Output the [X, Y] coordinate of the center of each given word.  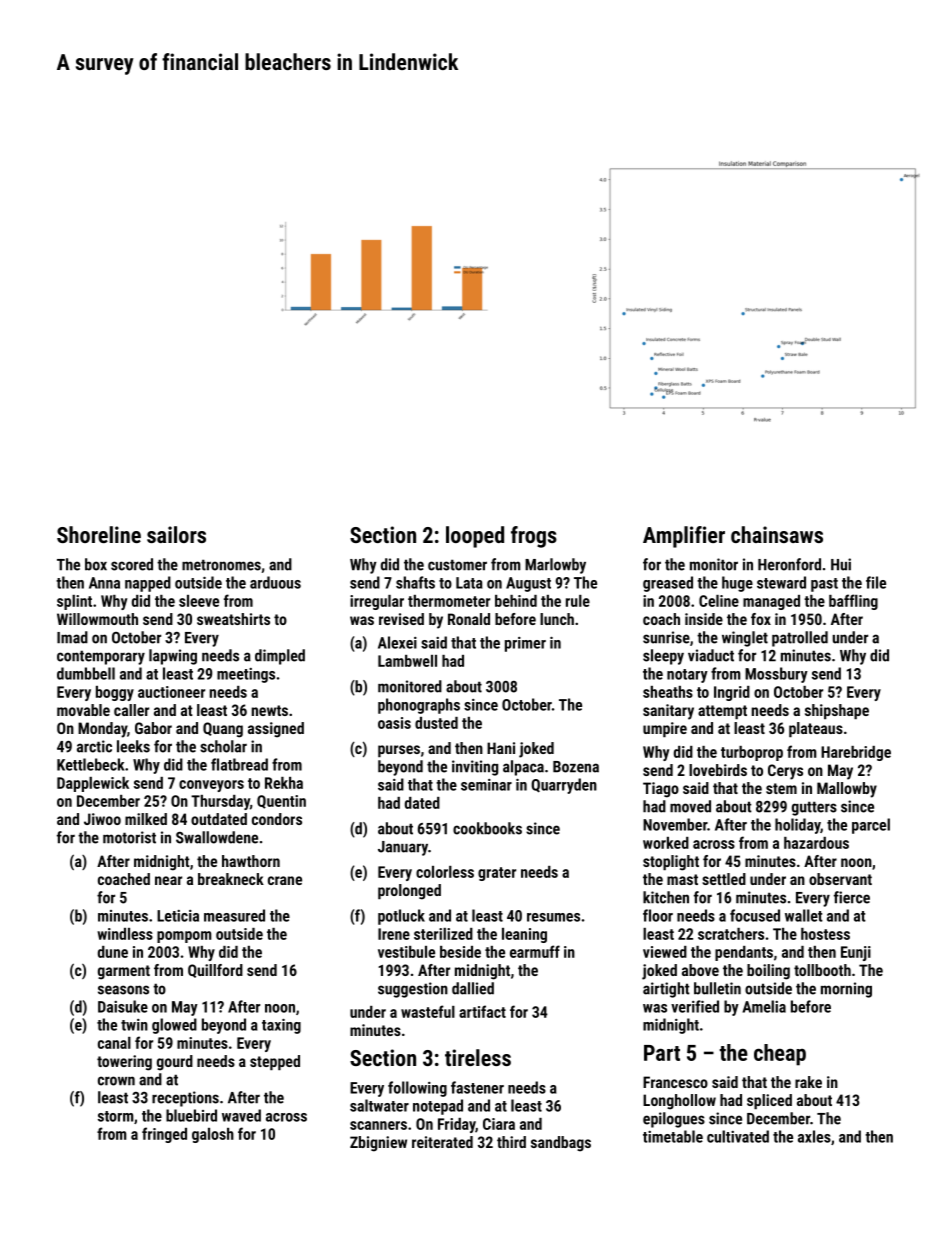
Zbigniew [378, 1144]
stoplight [671, 863]
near [168, 880]
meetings [246, 675]
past [824, 585]
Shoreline [99, 534]
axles [814, 1136]
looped [475, 537]
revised [401, 619]
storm [116, 1116]
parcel [871, 826]
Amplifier [684, 537]
